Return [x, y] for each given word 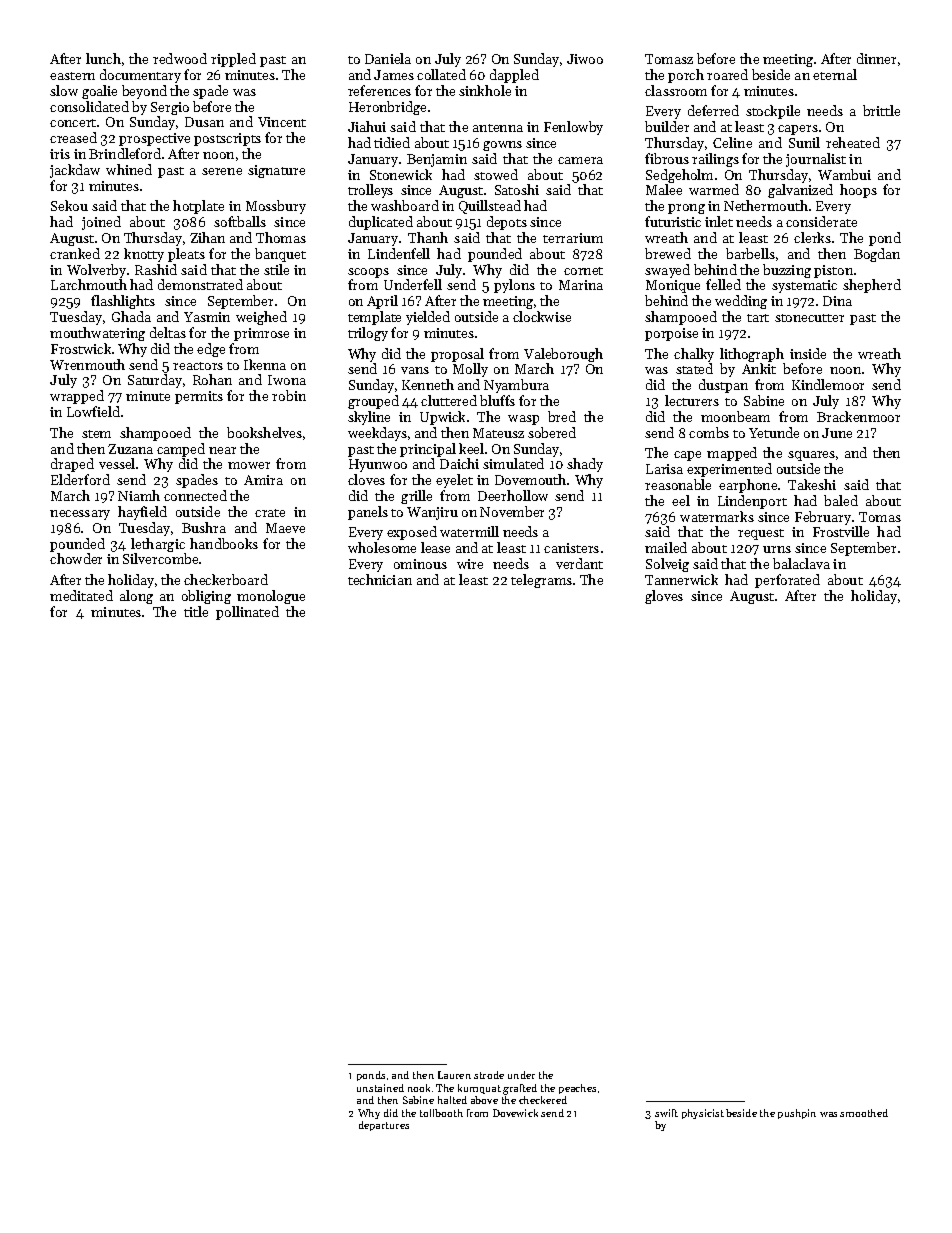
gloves [664, 597]
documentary [140, 76]
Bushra [204, 527]
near [222, 450]
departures [384, 1126]
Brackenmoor [858, 416]
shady [585, 465]
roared [727, 74]
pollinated [247, 613]
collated [441, 74]
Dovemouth [530, 479]
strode [489, 1075]
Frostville [841, 531]
